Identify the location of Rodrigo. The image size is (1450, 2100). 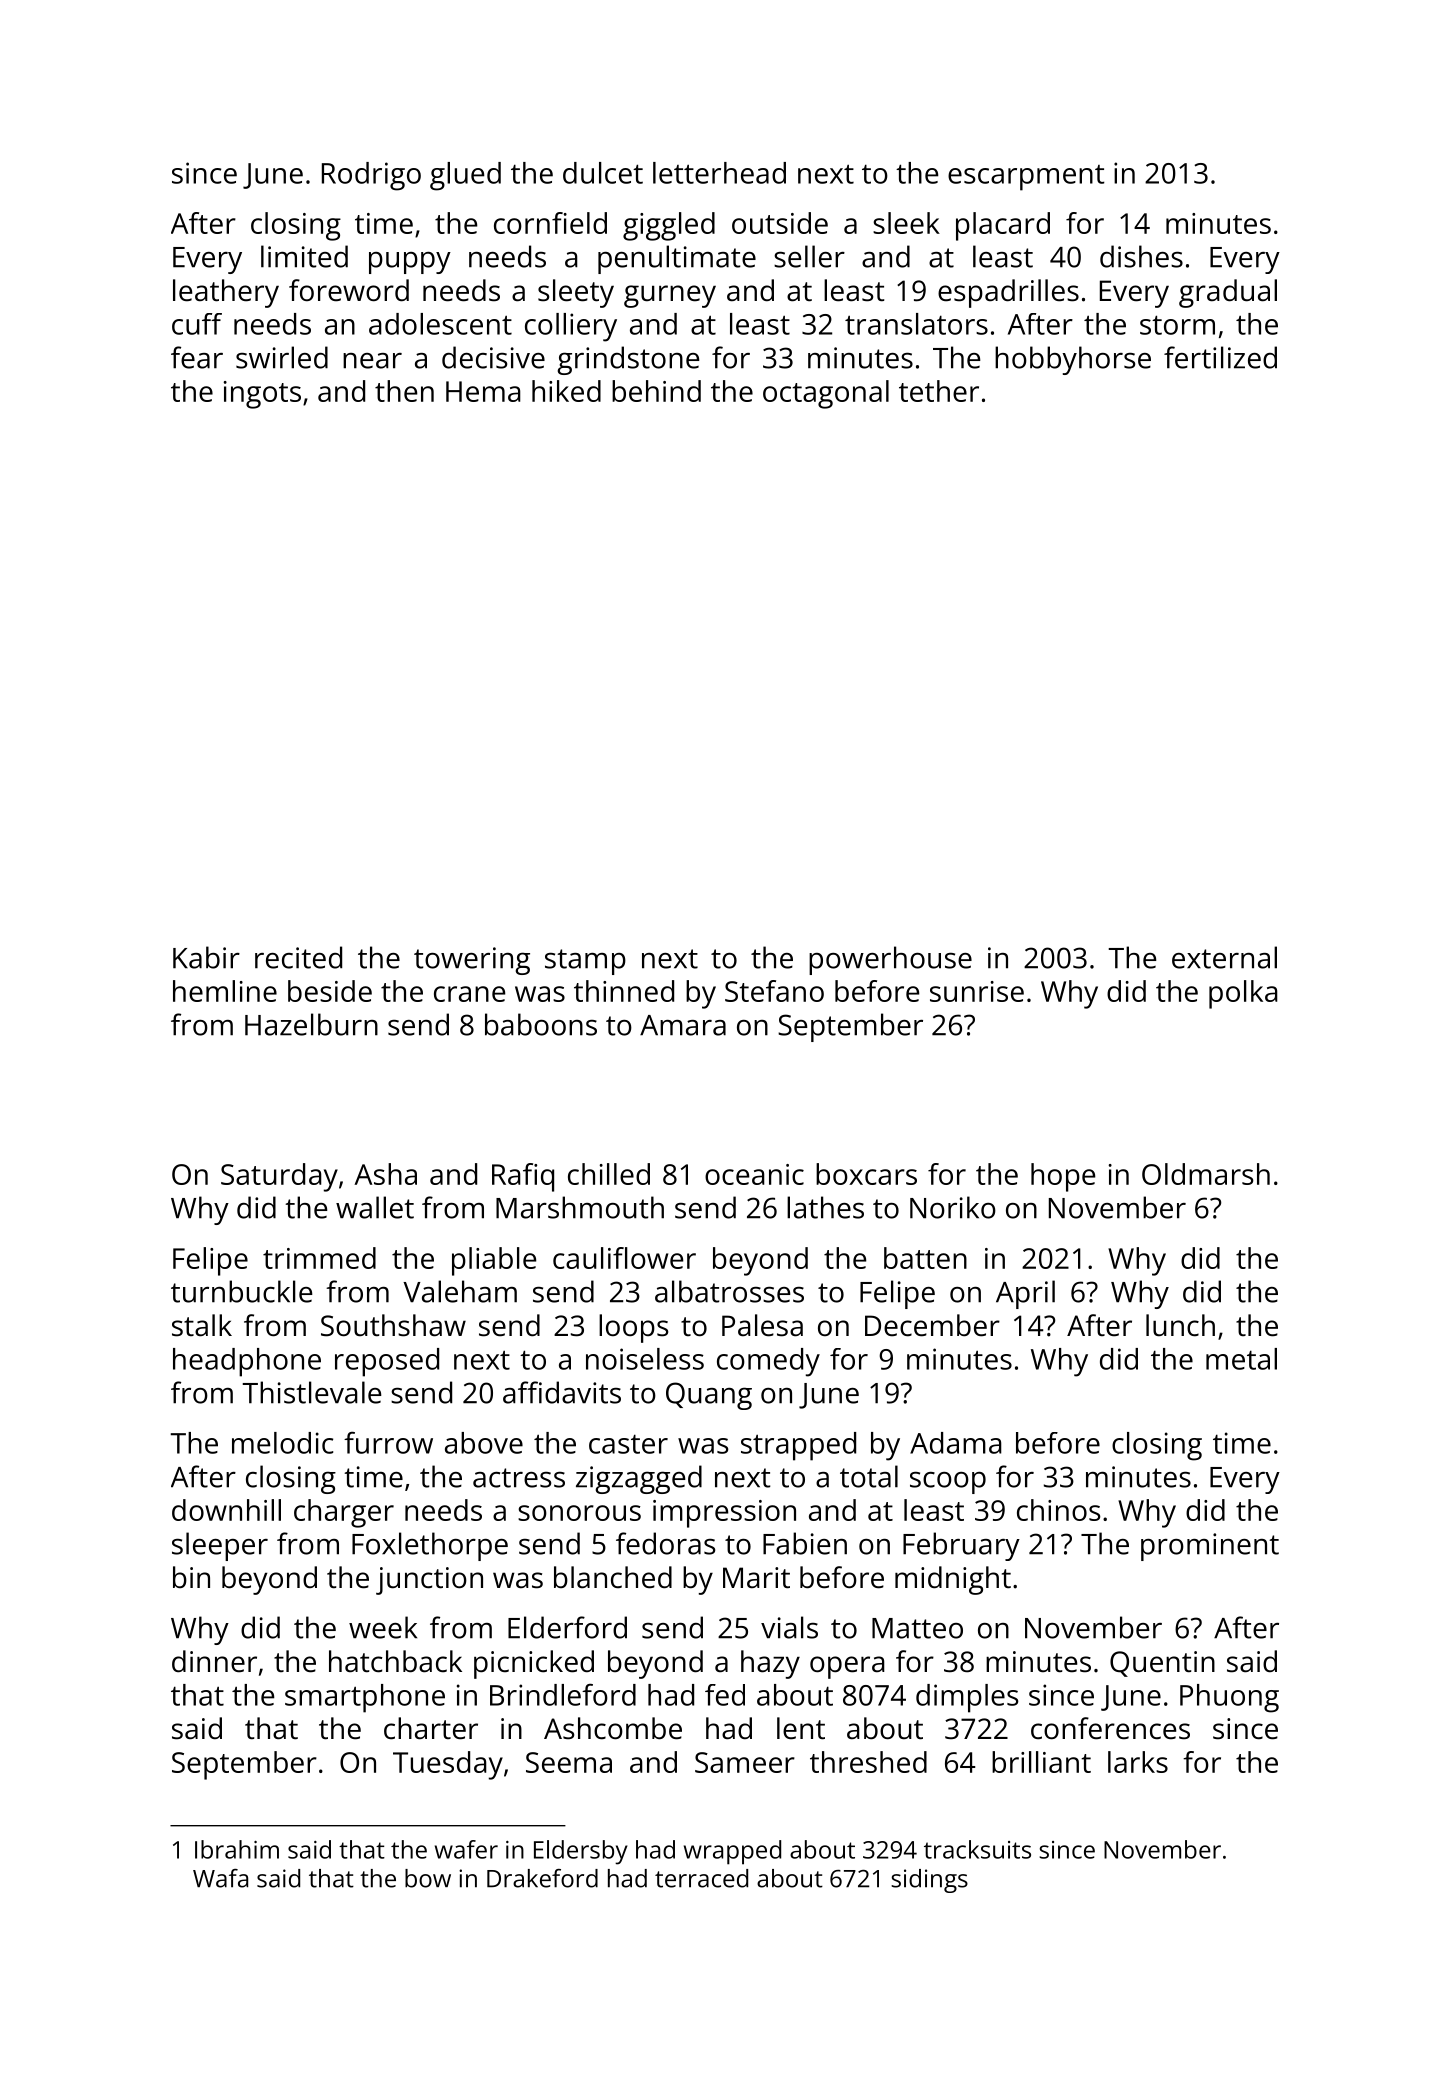
(371, 176).
